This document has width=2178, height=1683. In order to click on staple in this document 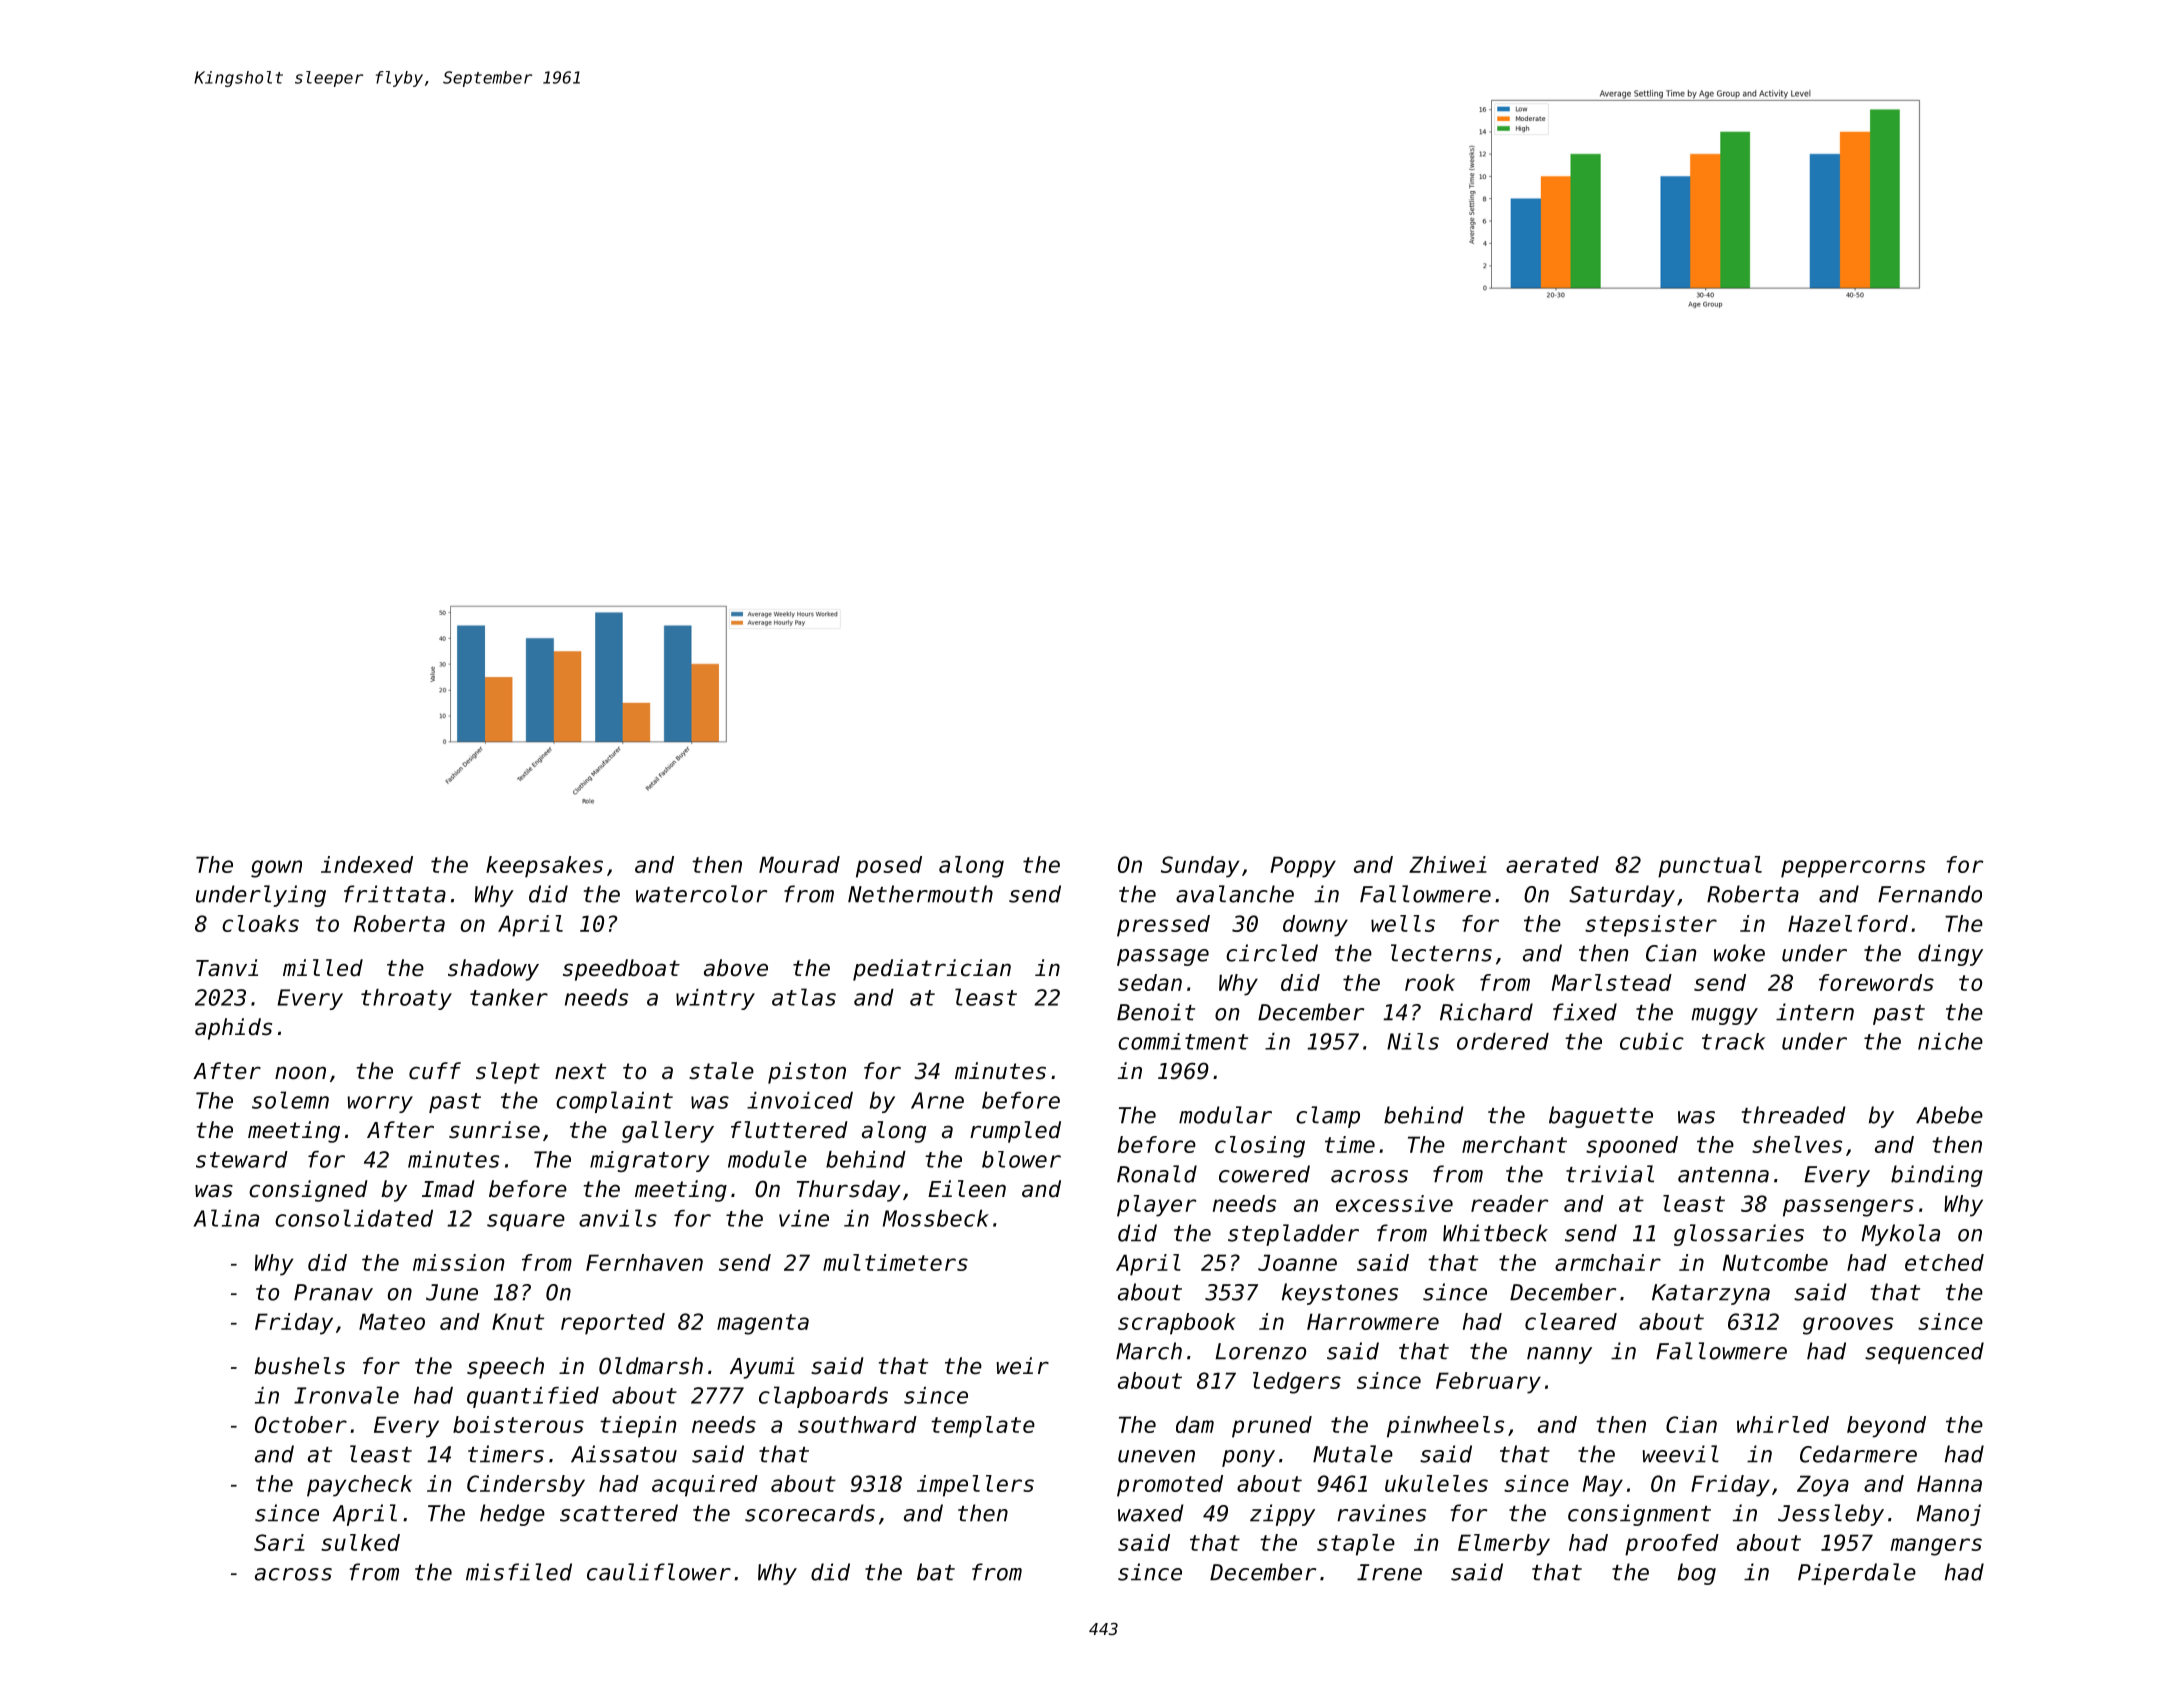, I will do `click(1356, 1545)`.
